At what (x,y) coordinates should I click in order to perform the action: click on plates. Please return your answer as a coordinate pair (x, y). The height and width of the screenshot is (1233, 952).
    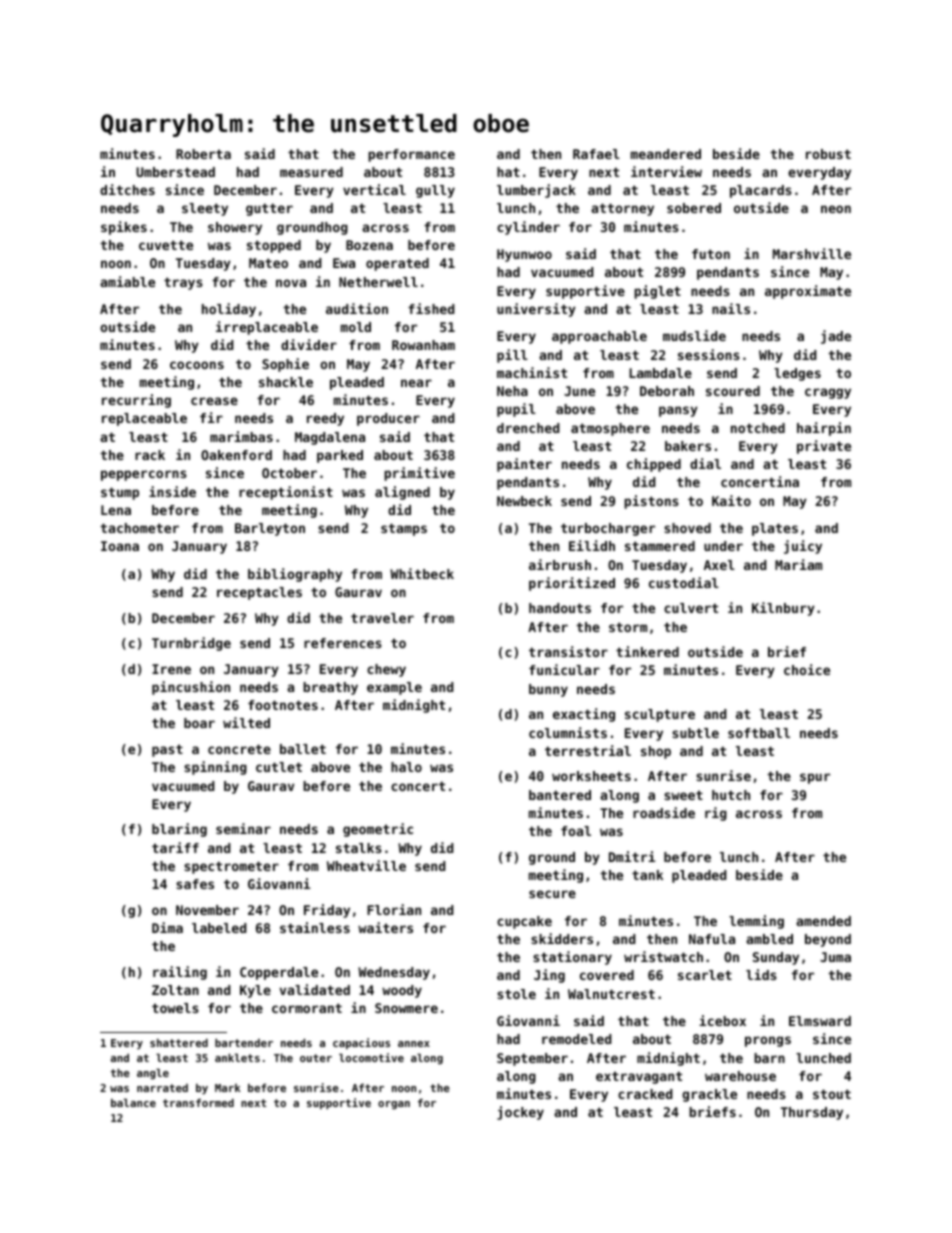
    Looking at the image, I should click on (775, 529).
